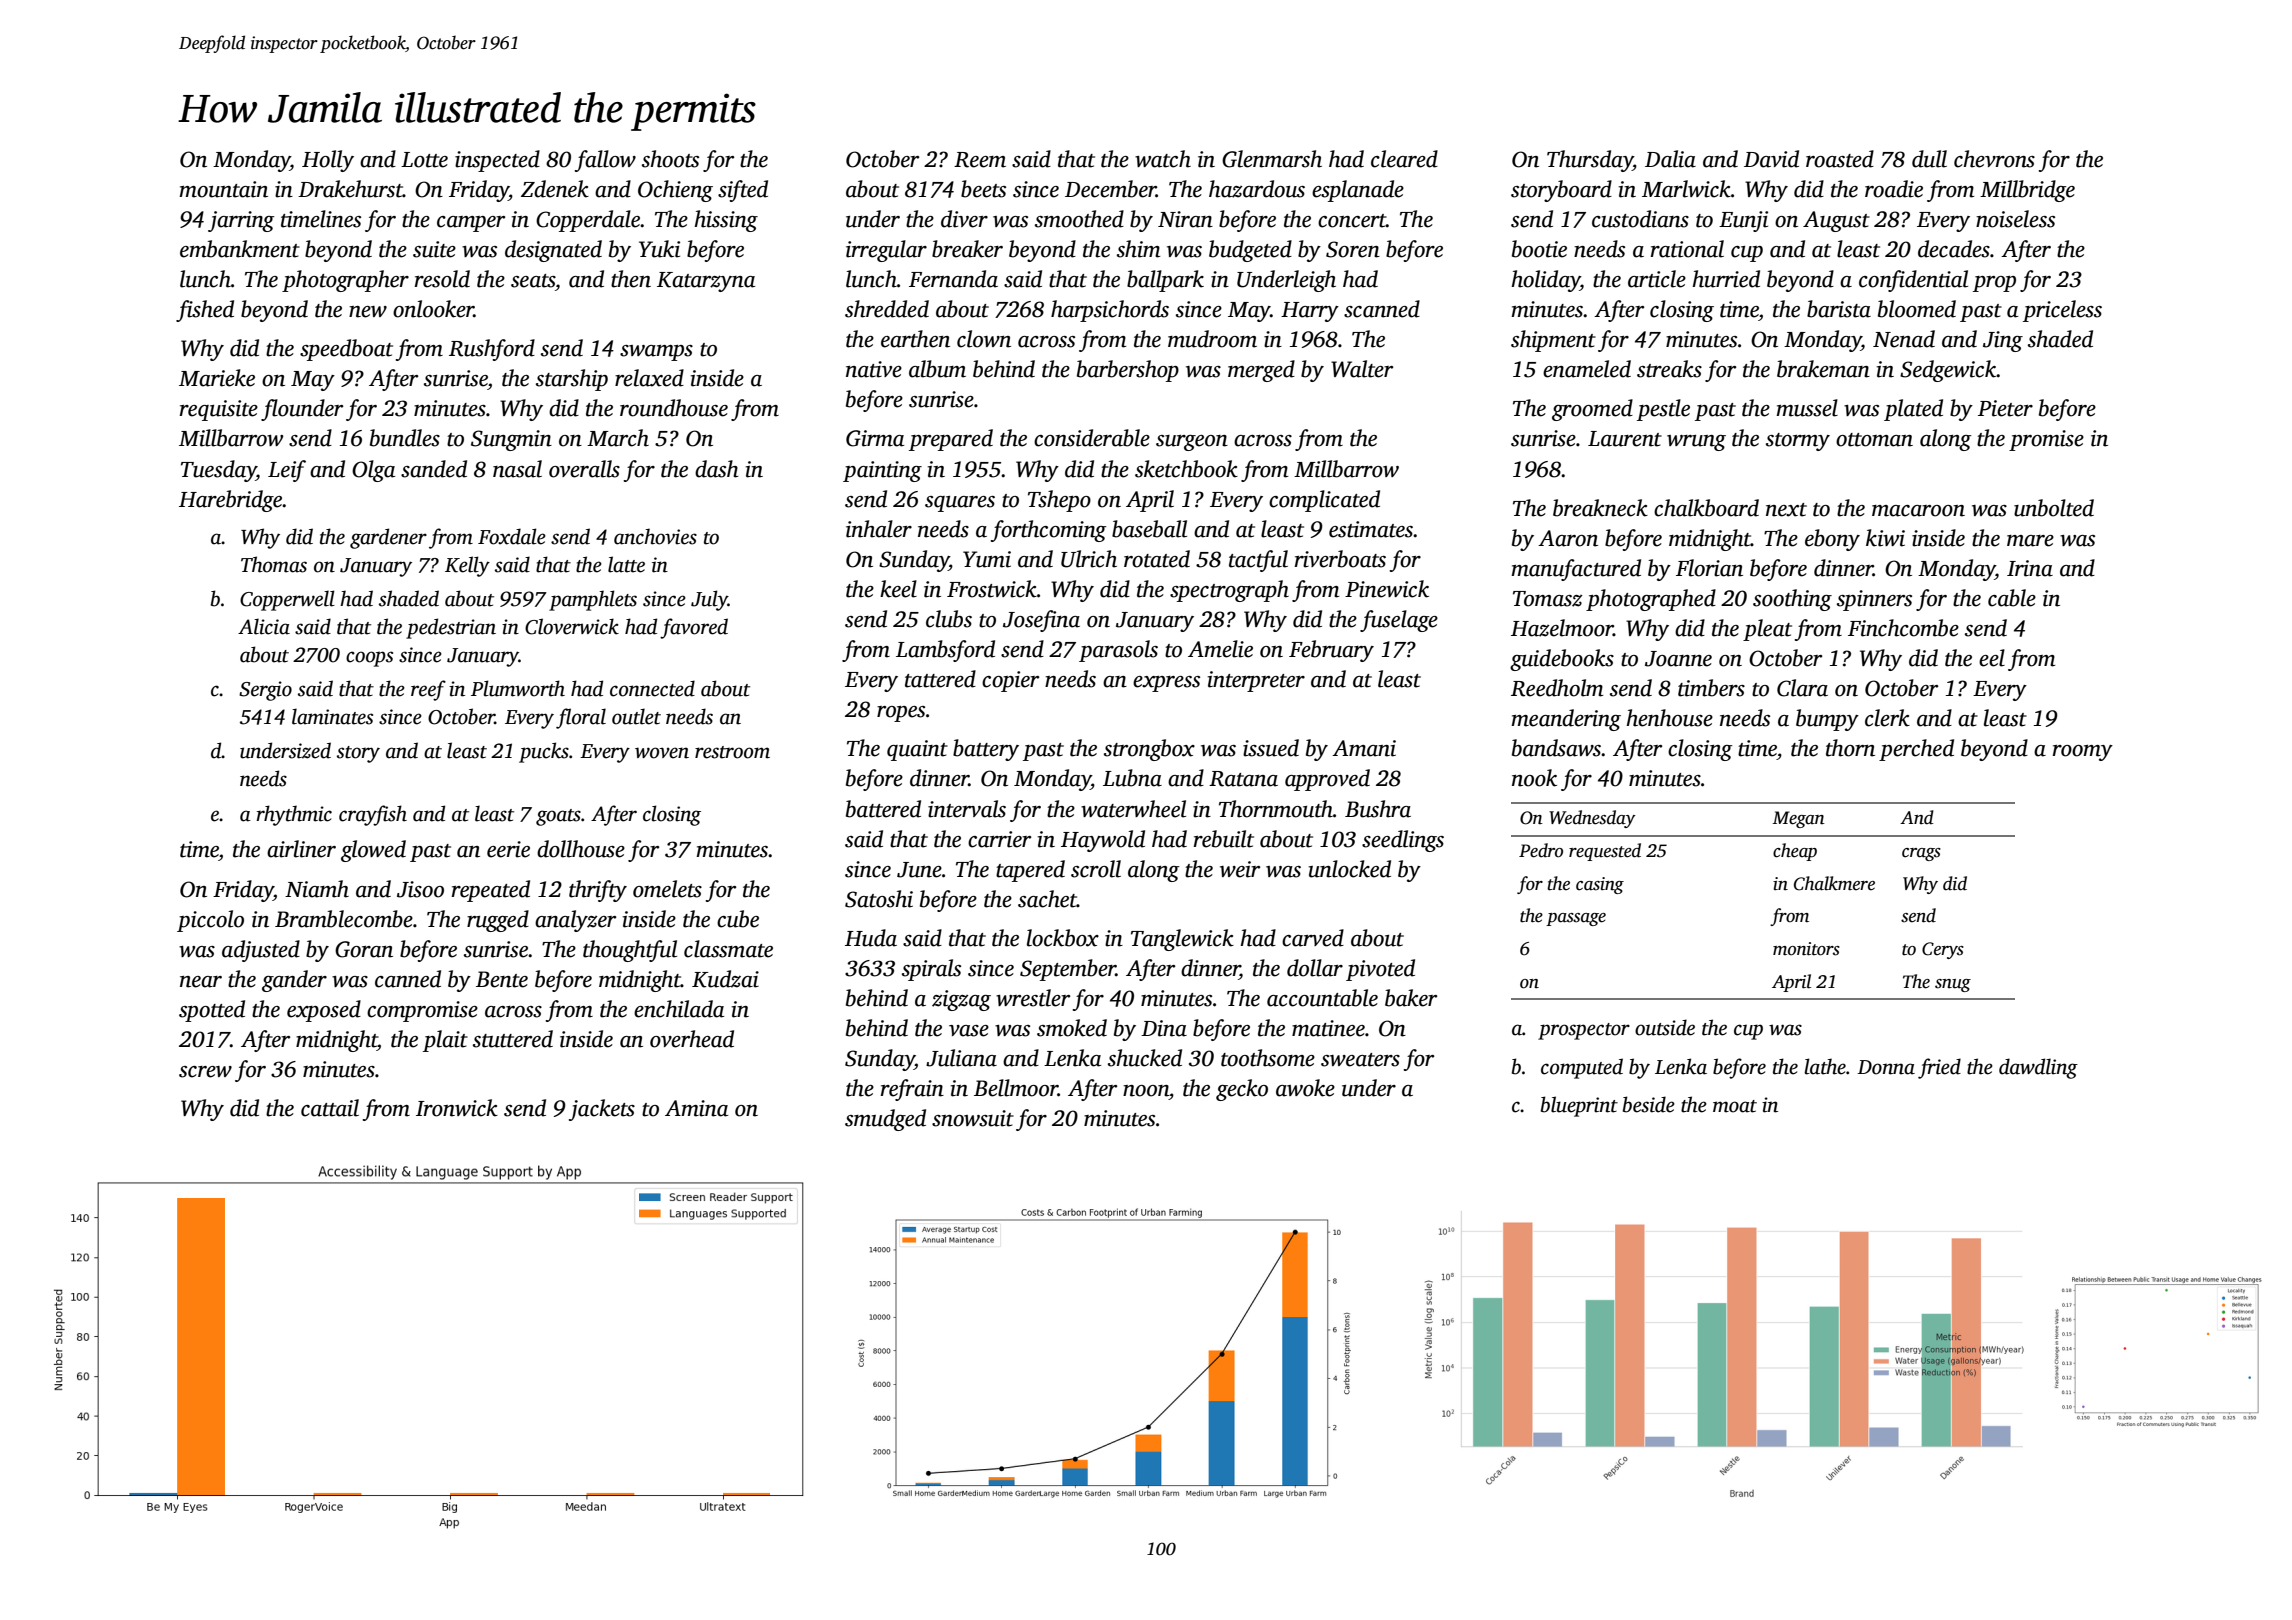  What do you see at coordinates (1771, 159) in the page?
I see `David` at bounding box center [1771, 159].
